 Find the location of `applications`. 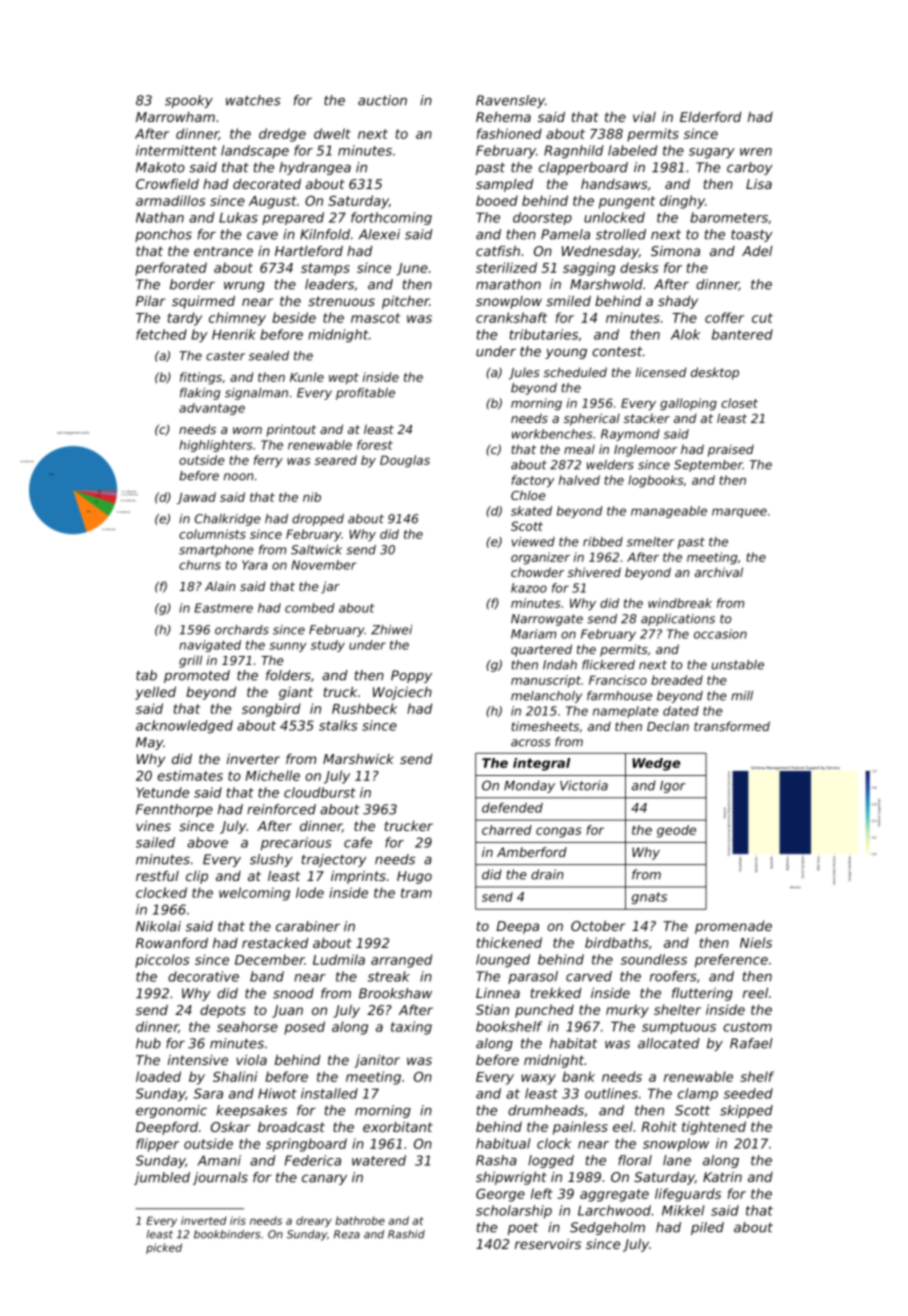

applications is located at coordinates (678, 620).
